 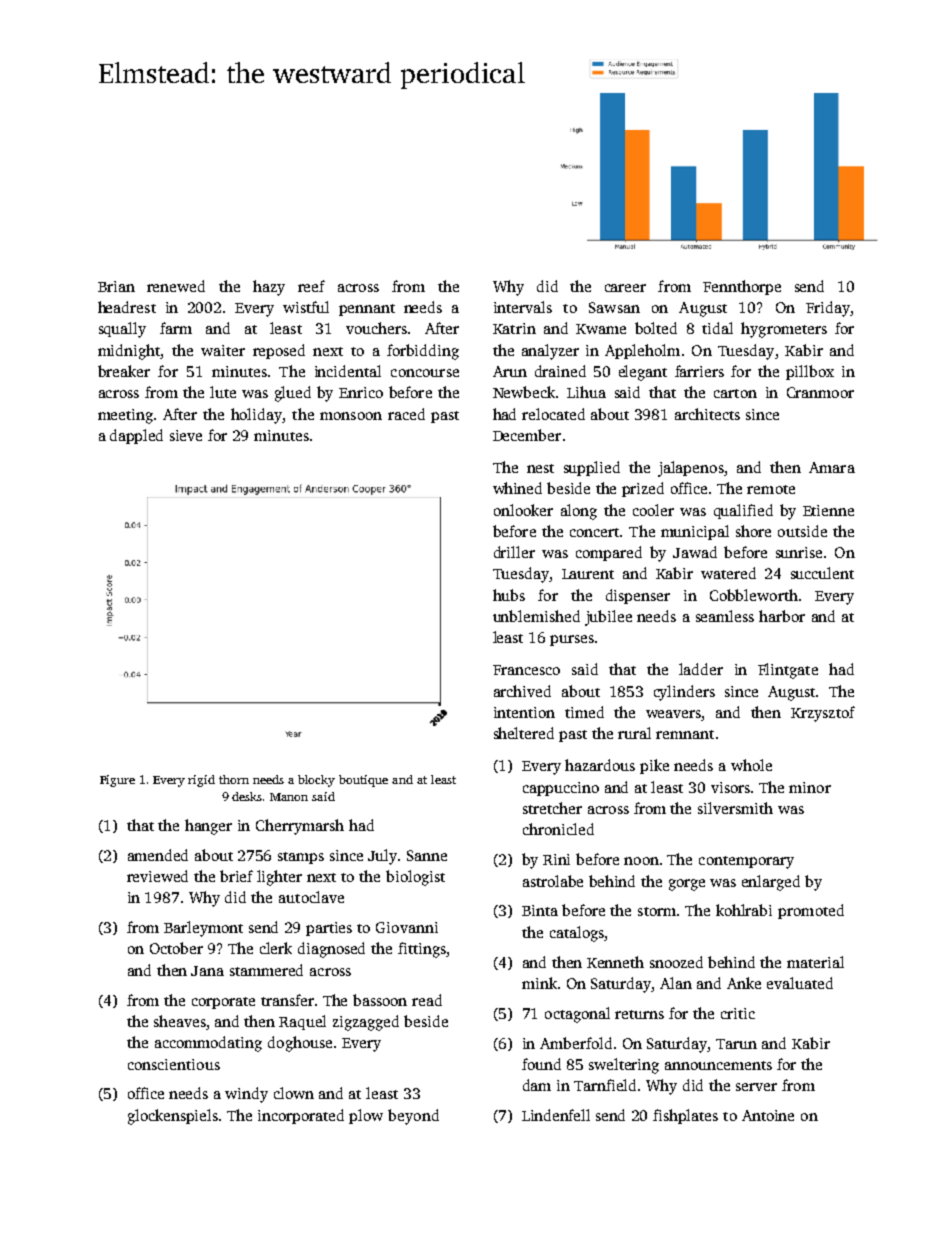 What do you see at coordinates (828, 510) in the screenshot?
I see `Etienne` at bounding box center [828, 510].
